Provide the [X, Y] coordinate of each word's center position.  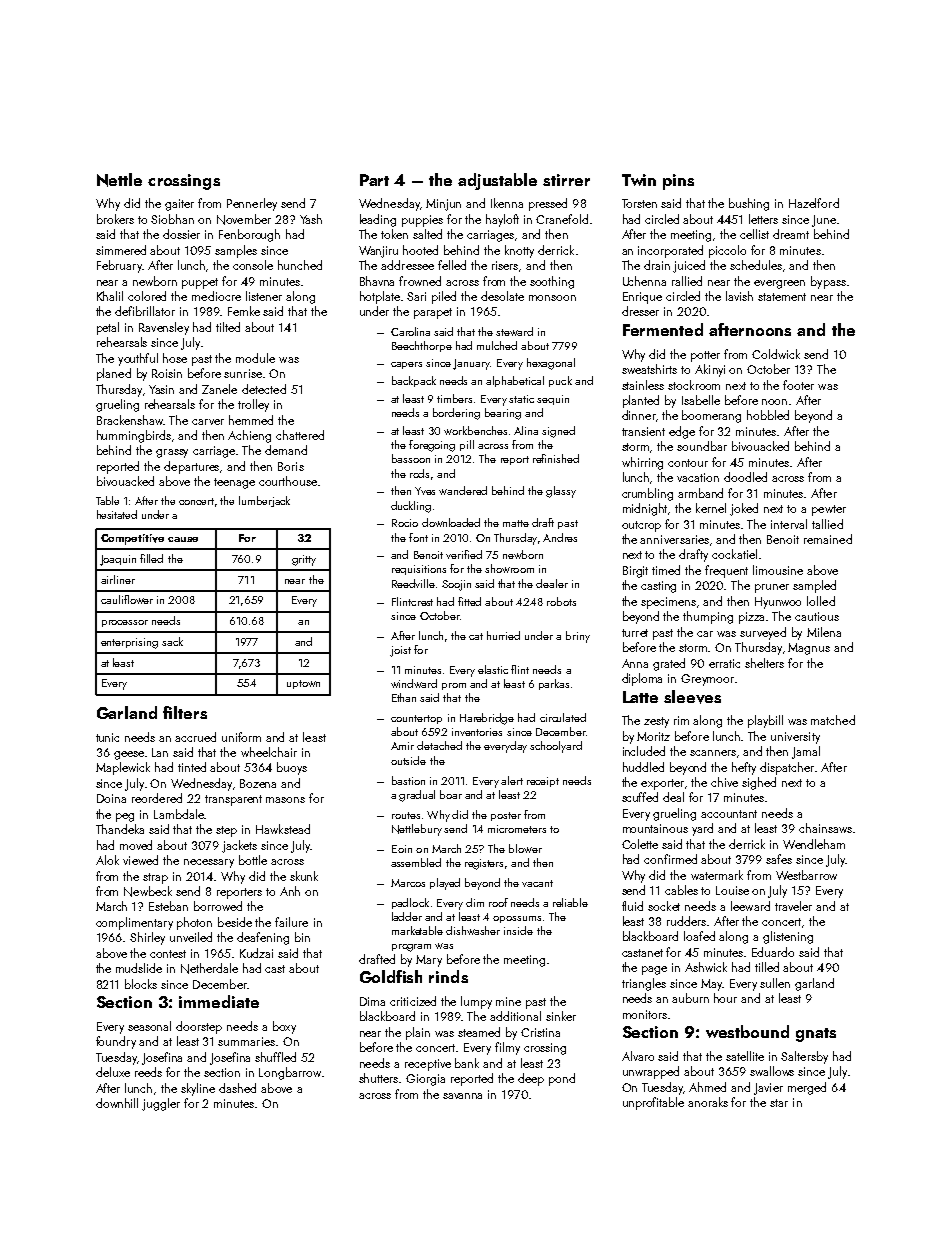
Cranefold [562, 219]
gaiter [179, 205]
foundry [116, 1042]
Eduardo [773, 952]
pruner [772, 588]
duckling [411, 507]
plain [418, 1033]
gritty [304, 560]
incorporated [670, 251]
